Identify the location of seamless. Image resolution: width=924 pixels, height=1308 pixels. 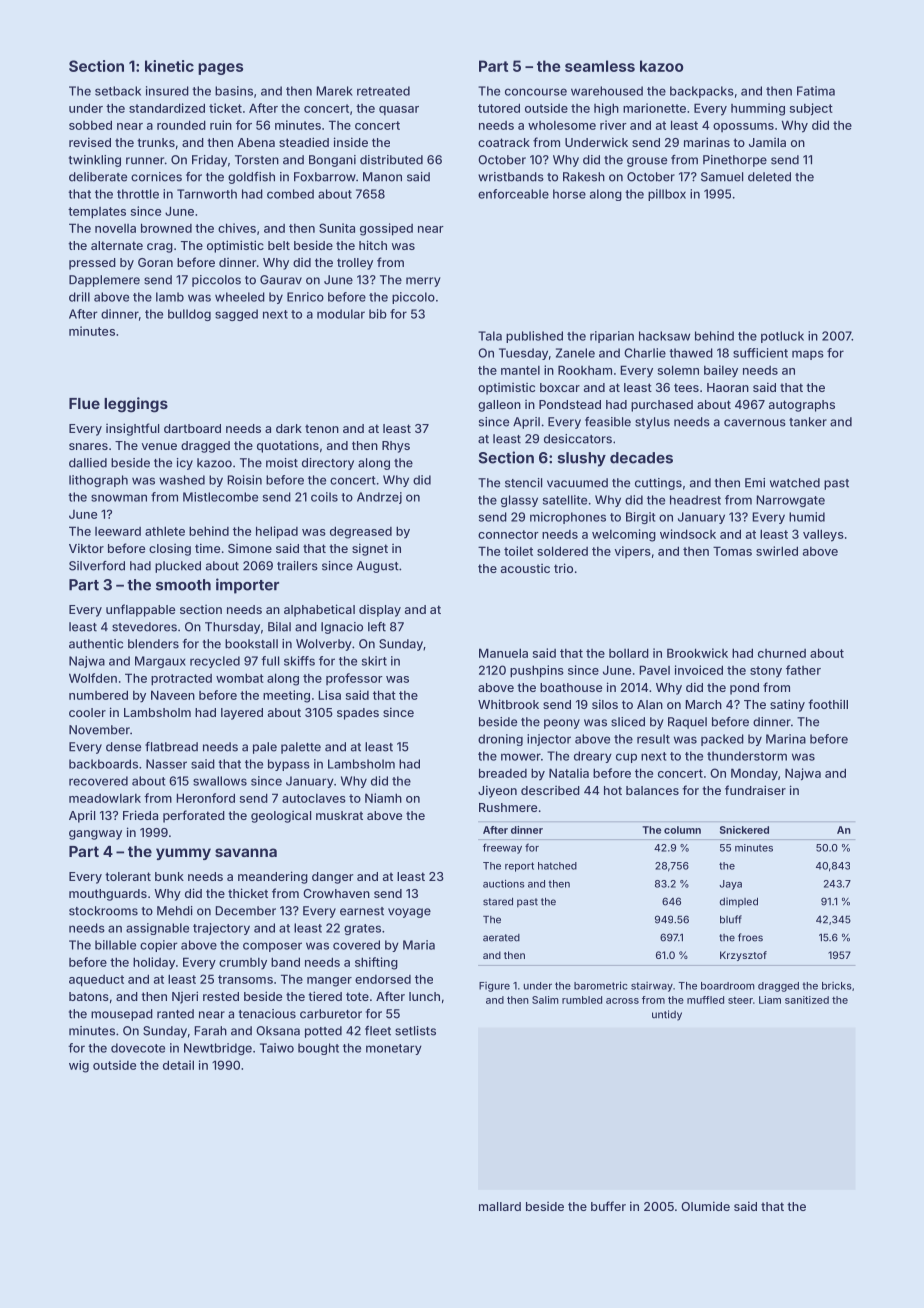
(600, 66).
